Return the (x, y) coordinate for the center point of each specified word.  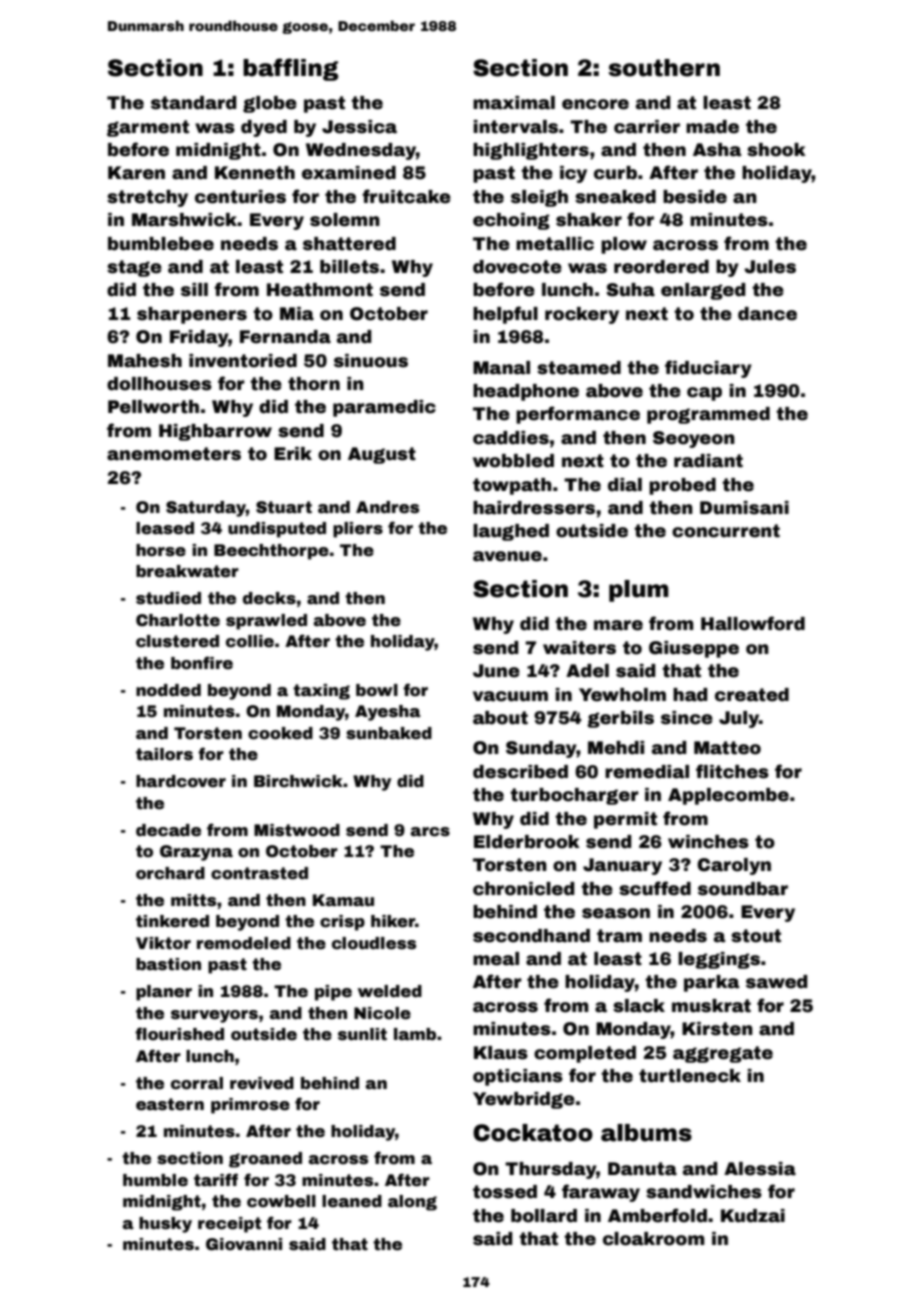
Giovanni (244, 1244)
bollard (544, 1216)
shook (776, 150)
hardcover (181, 781)
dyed (264, 128)
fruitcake (406, 196)
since (687, 718)
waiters (579, 648)
